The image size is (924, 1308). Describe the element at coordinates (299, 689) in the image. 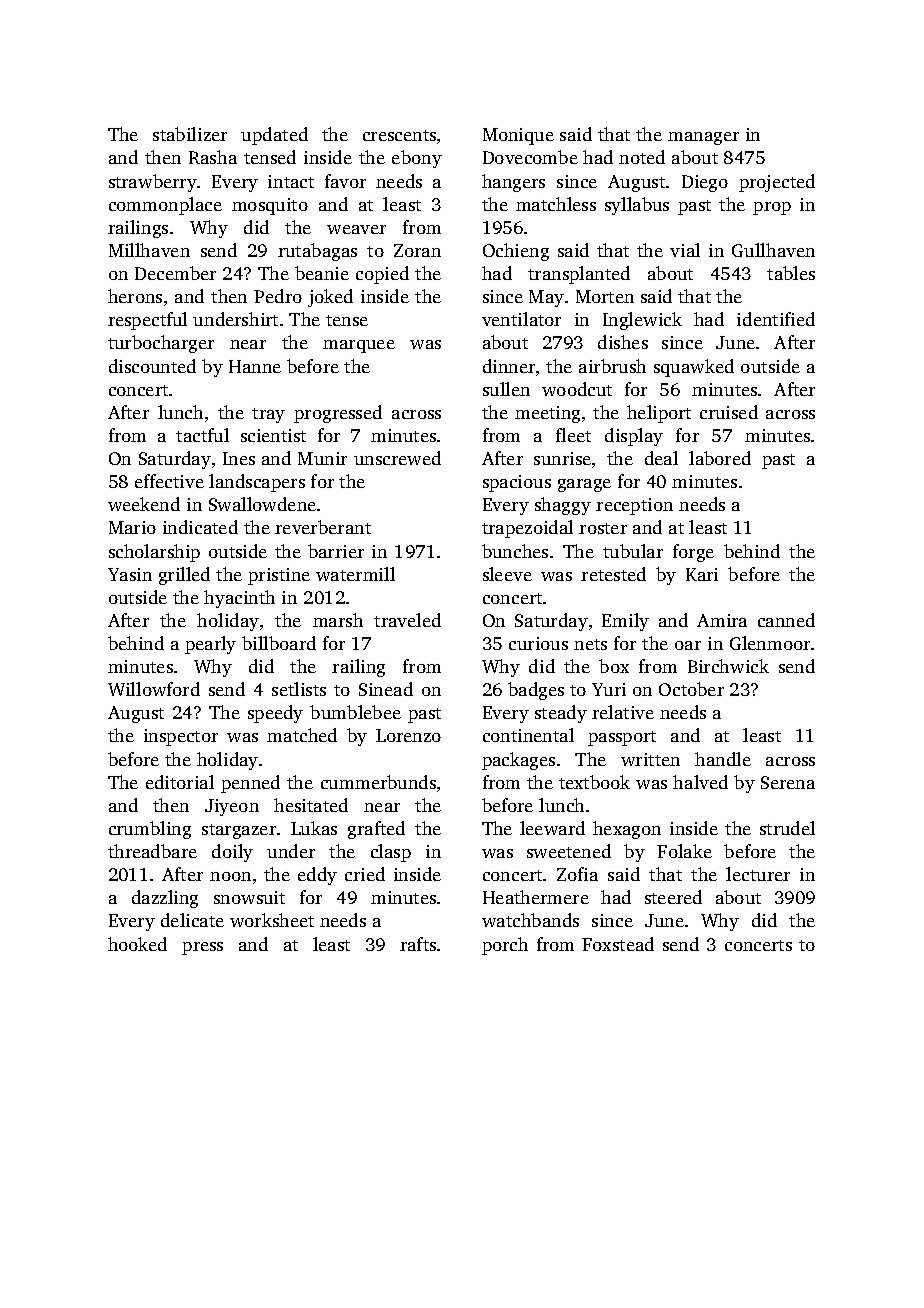

I see `setlists` at that location.
